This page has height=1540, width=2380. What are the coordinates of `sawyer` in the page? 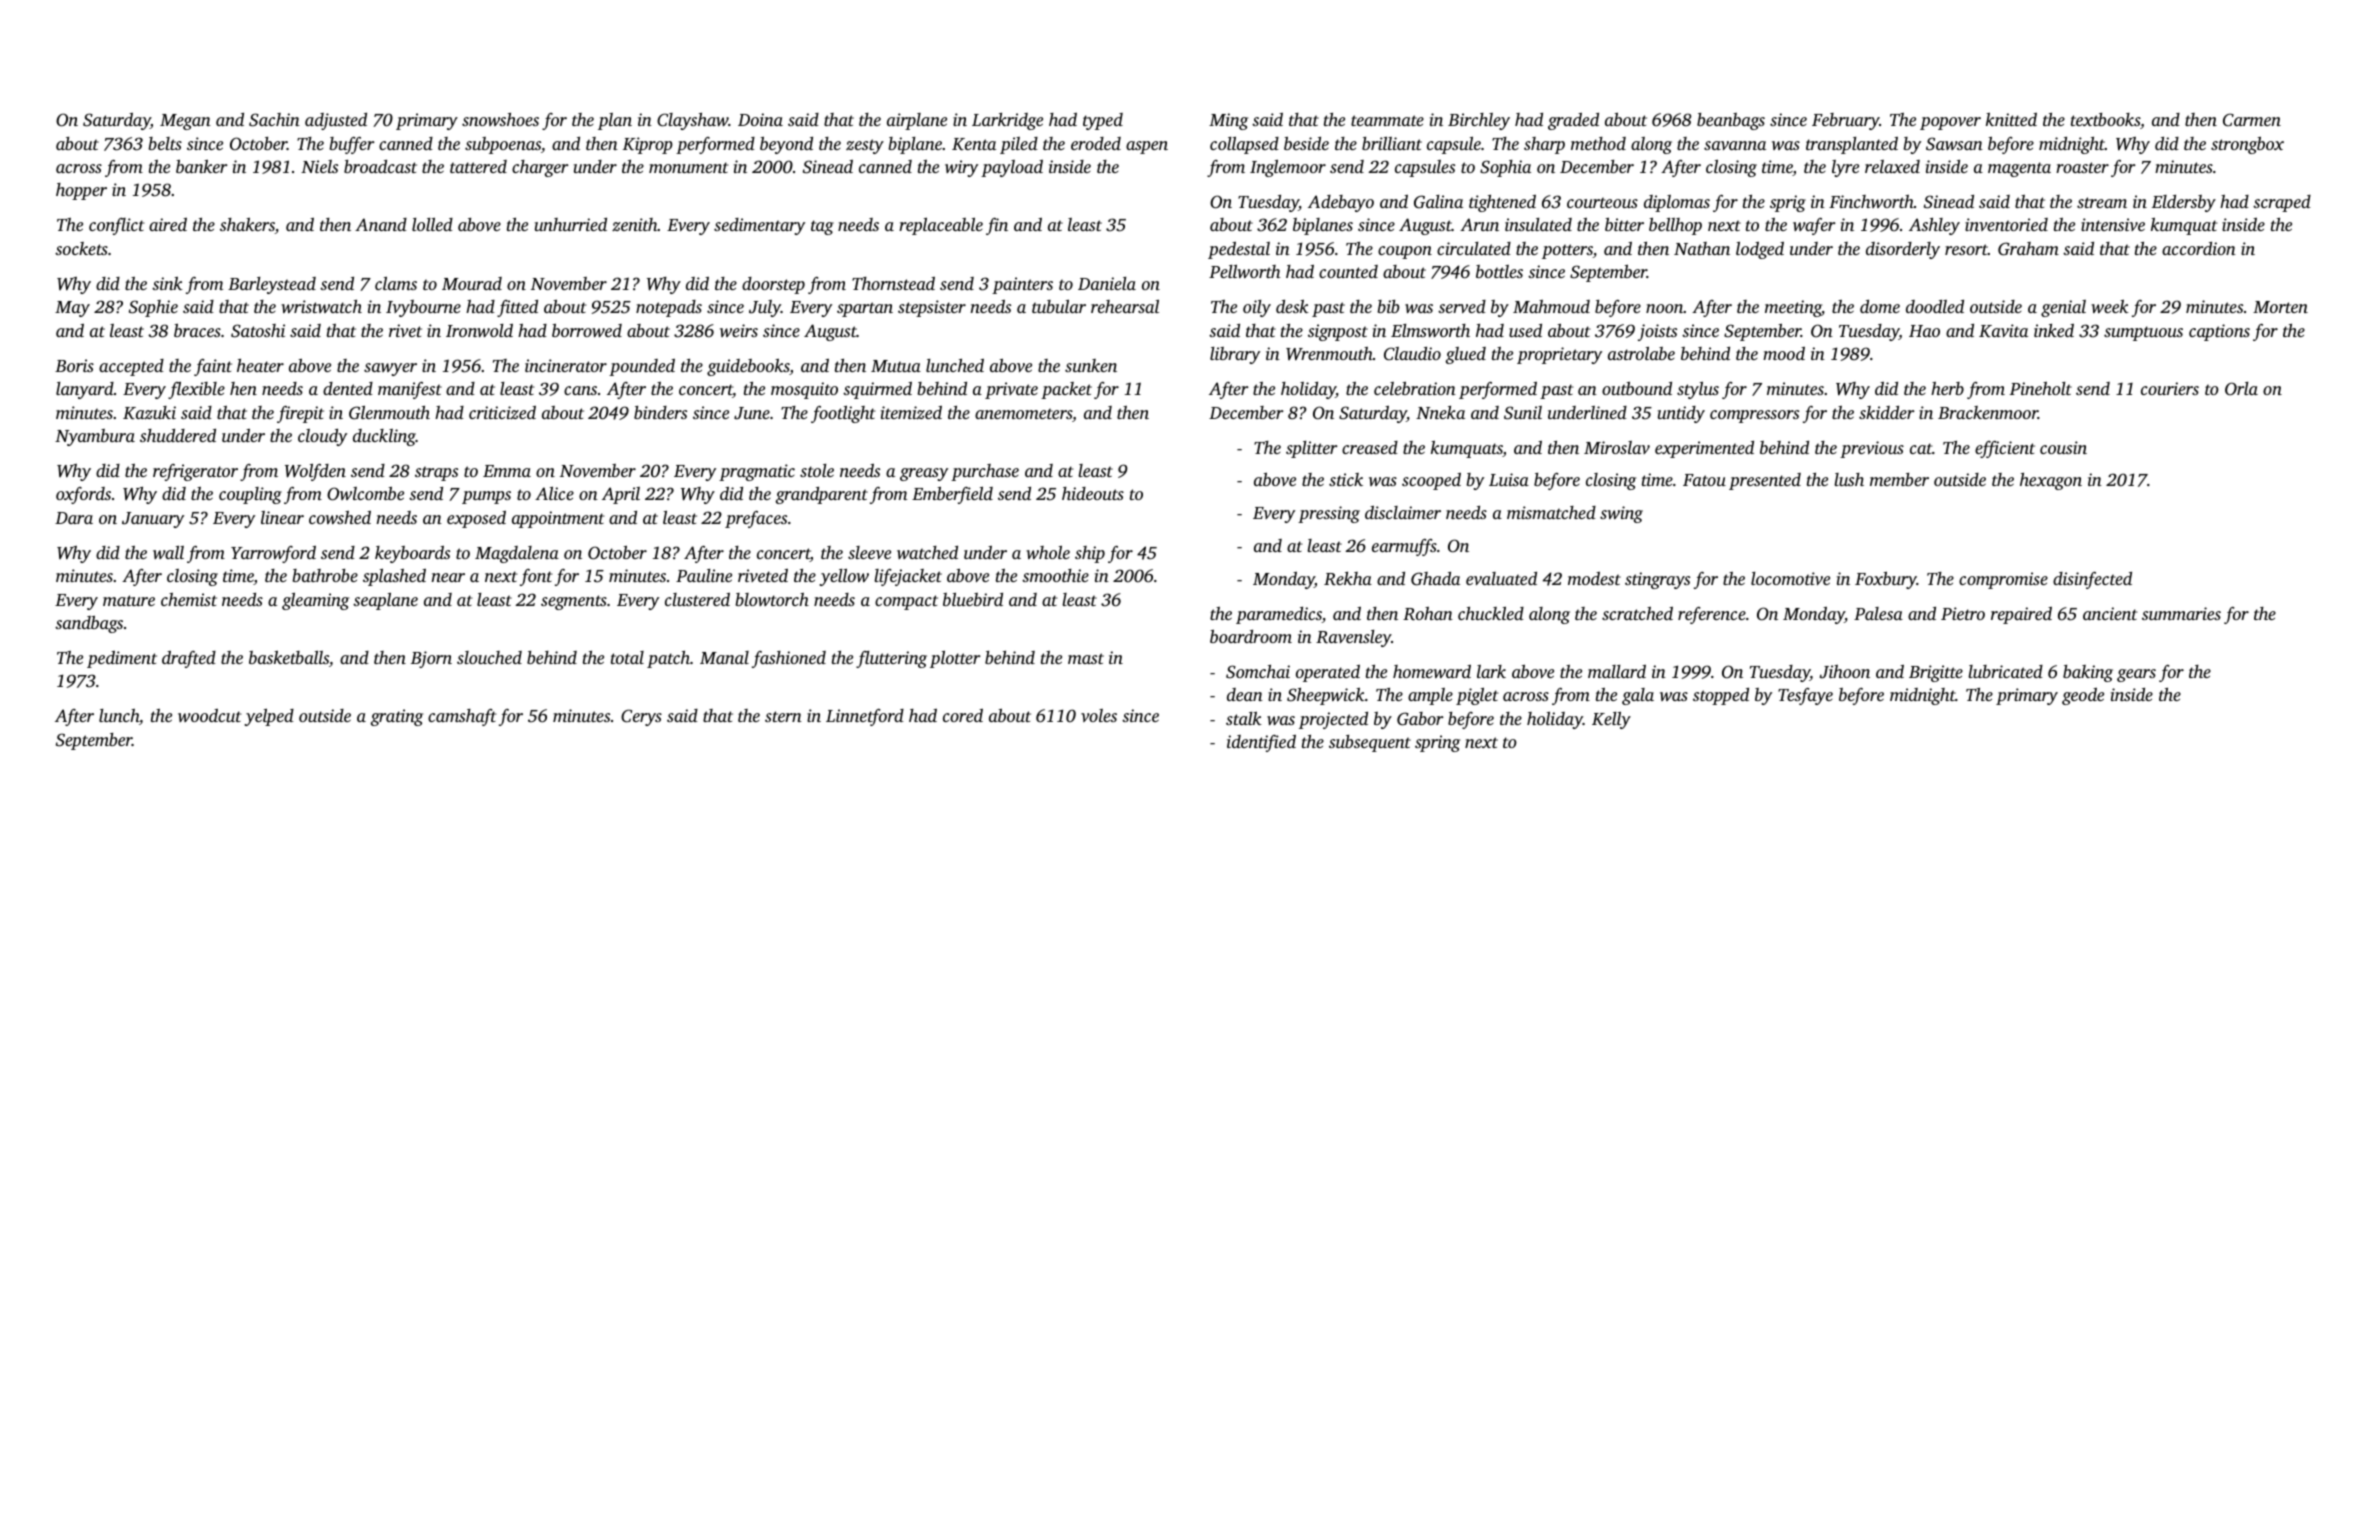 It's located at (390, 369).
